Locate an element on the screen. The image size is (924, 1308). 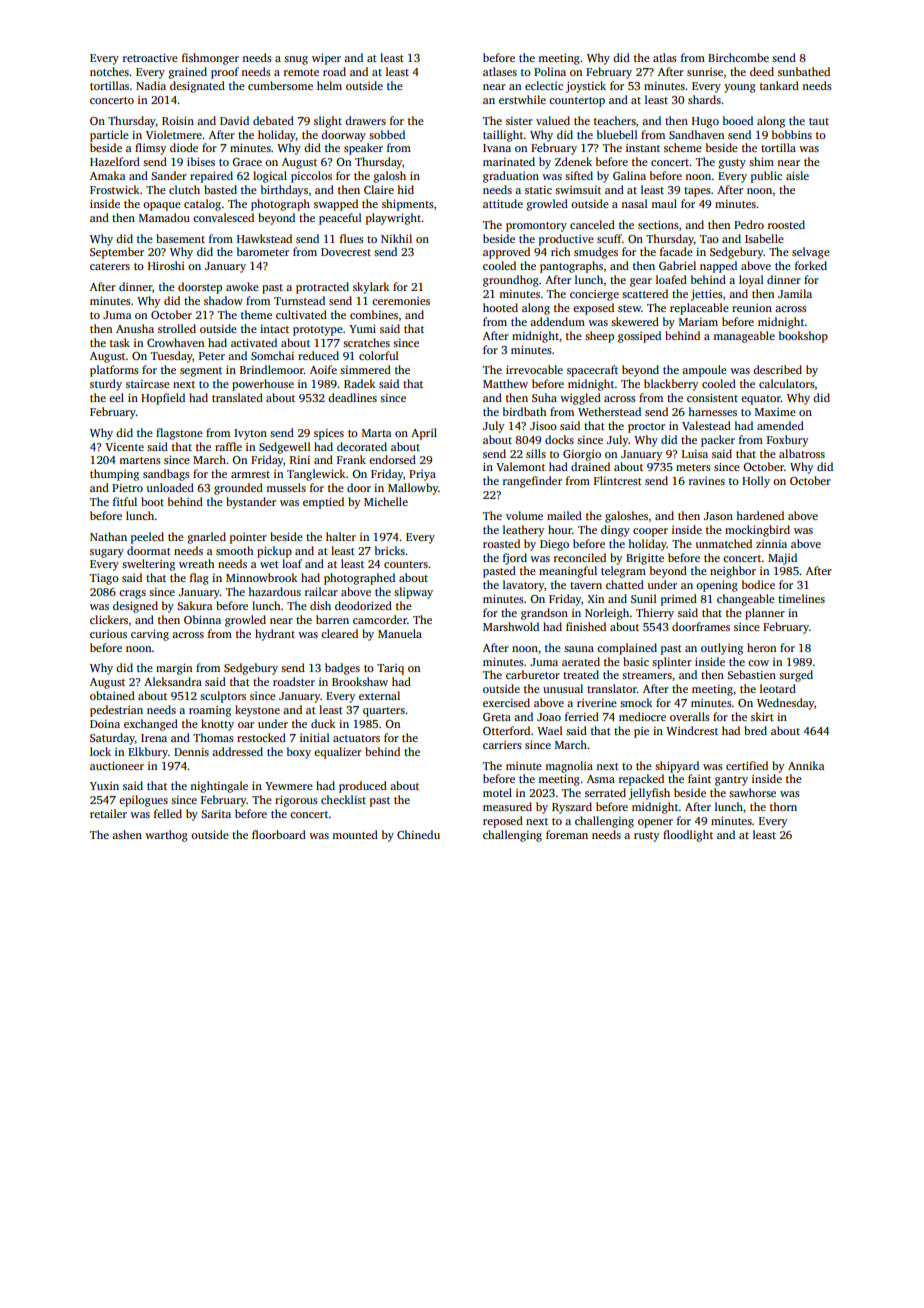
Claire is located at coordinates (379, 189).
